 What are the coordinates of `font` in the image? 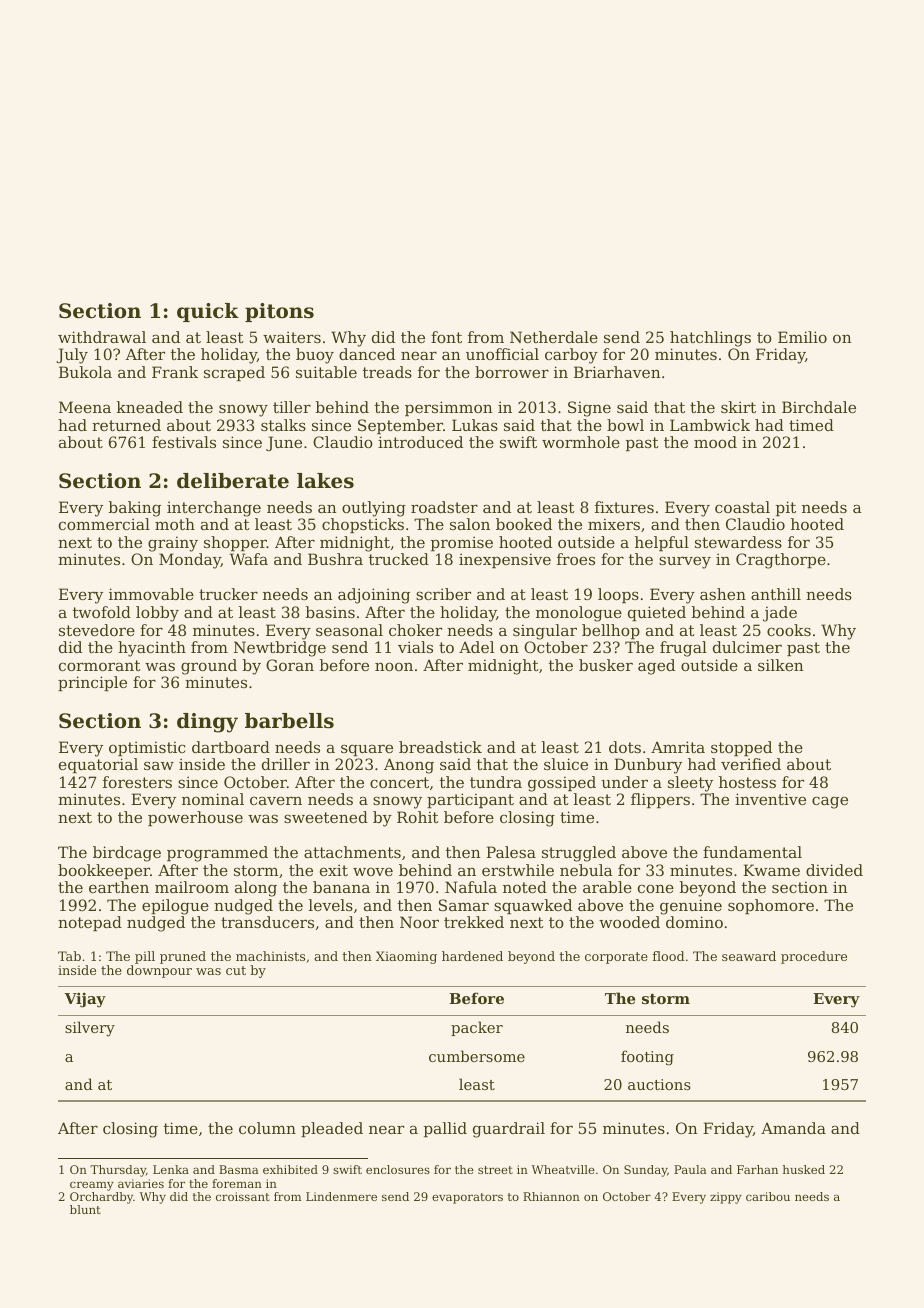 It's located at (446, 337).
